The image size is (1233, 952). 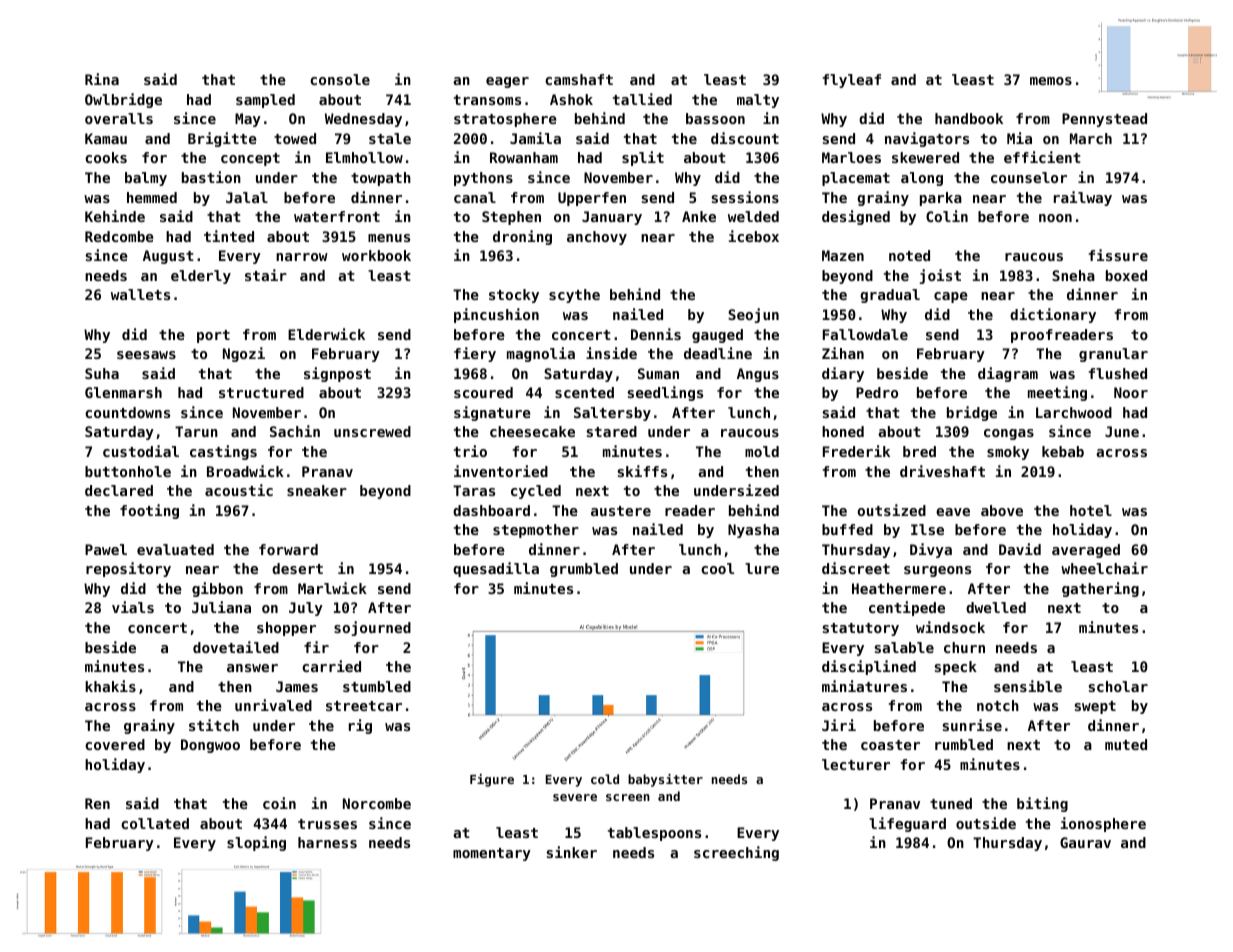 I want to click on babysitter, so click(x=665, y=780).
